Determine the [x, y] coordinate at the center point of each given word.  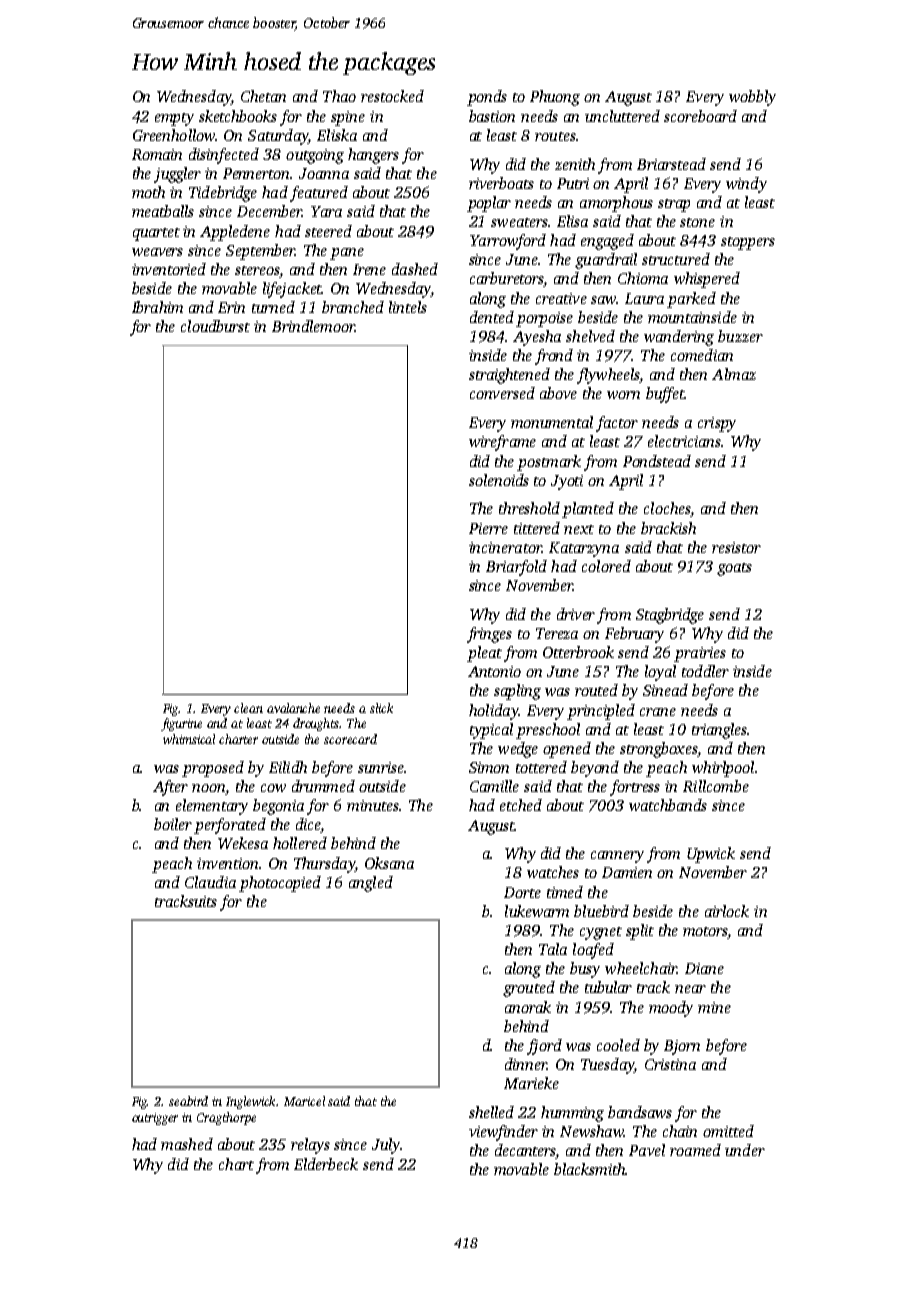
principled [601, 712]
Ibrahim [157, 307]
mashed [187, 1144]
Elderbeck [326, 1164]
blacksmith [589, 1169]
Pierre [488, 528]
